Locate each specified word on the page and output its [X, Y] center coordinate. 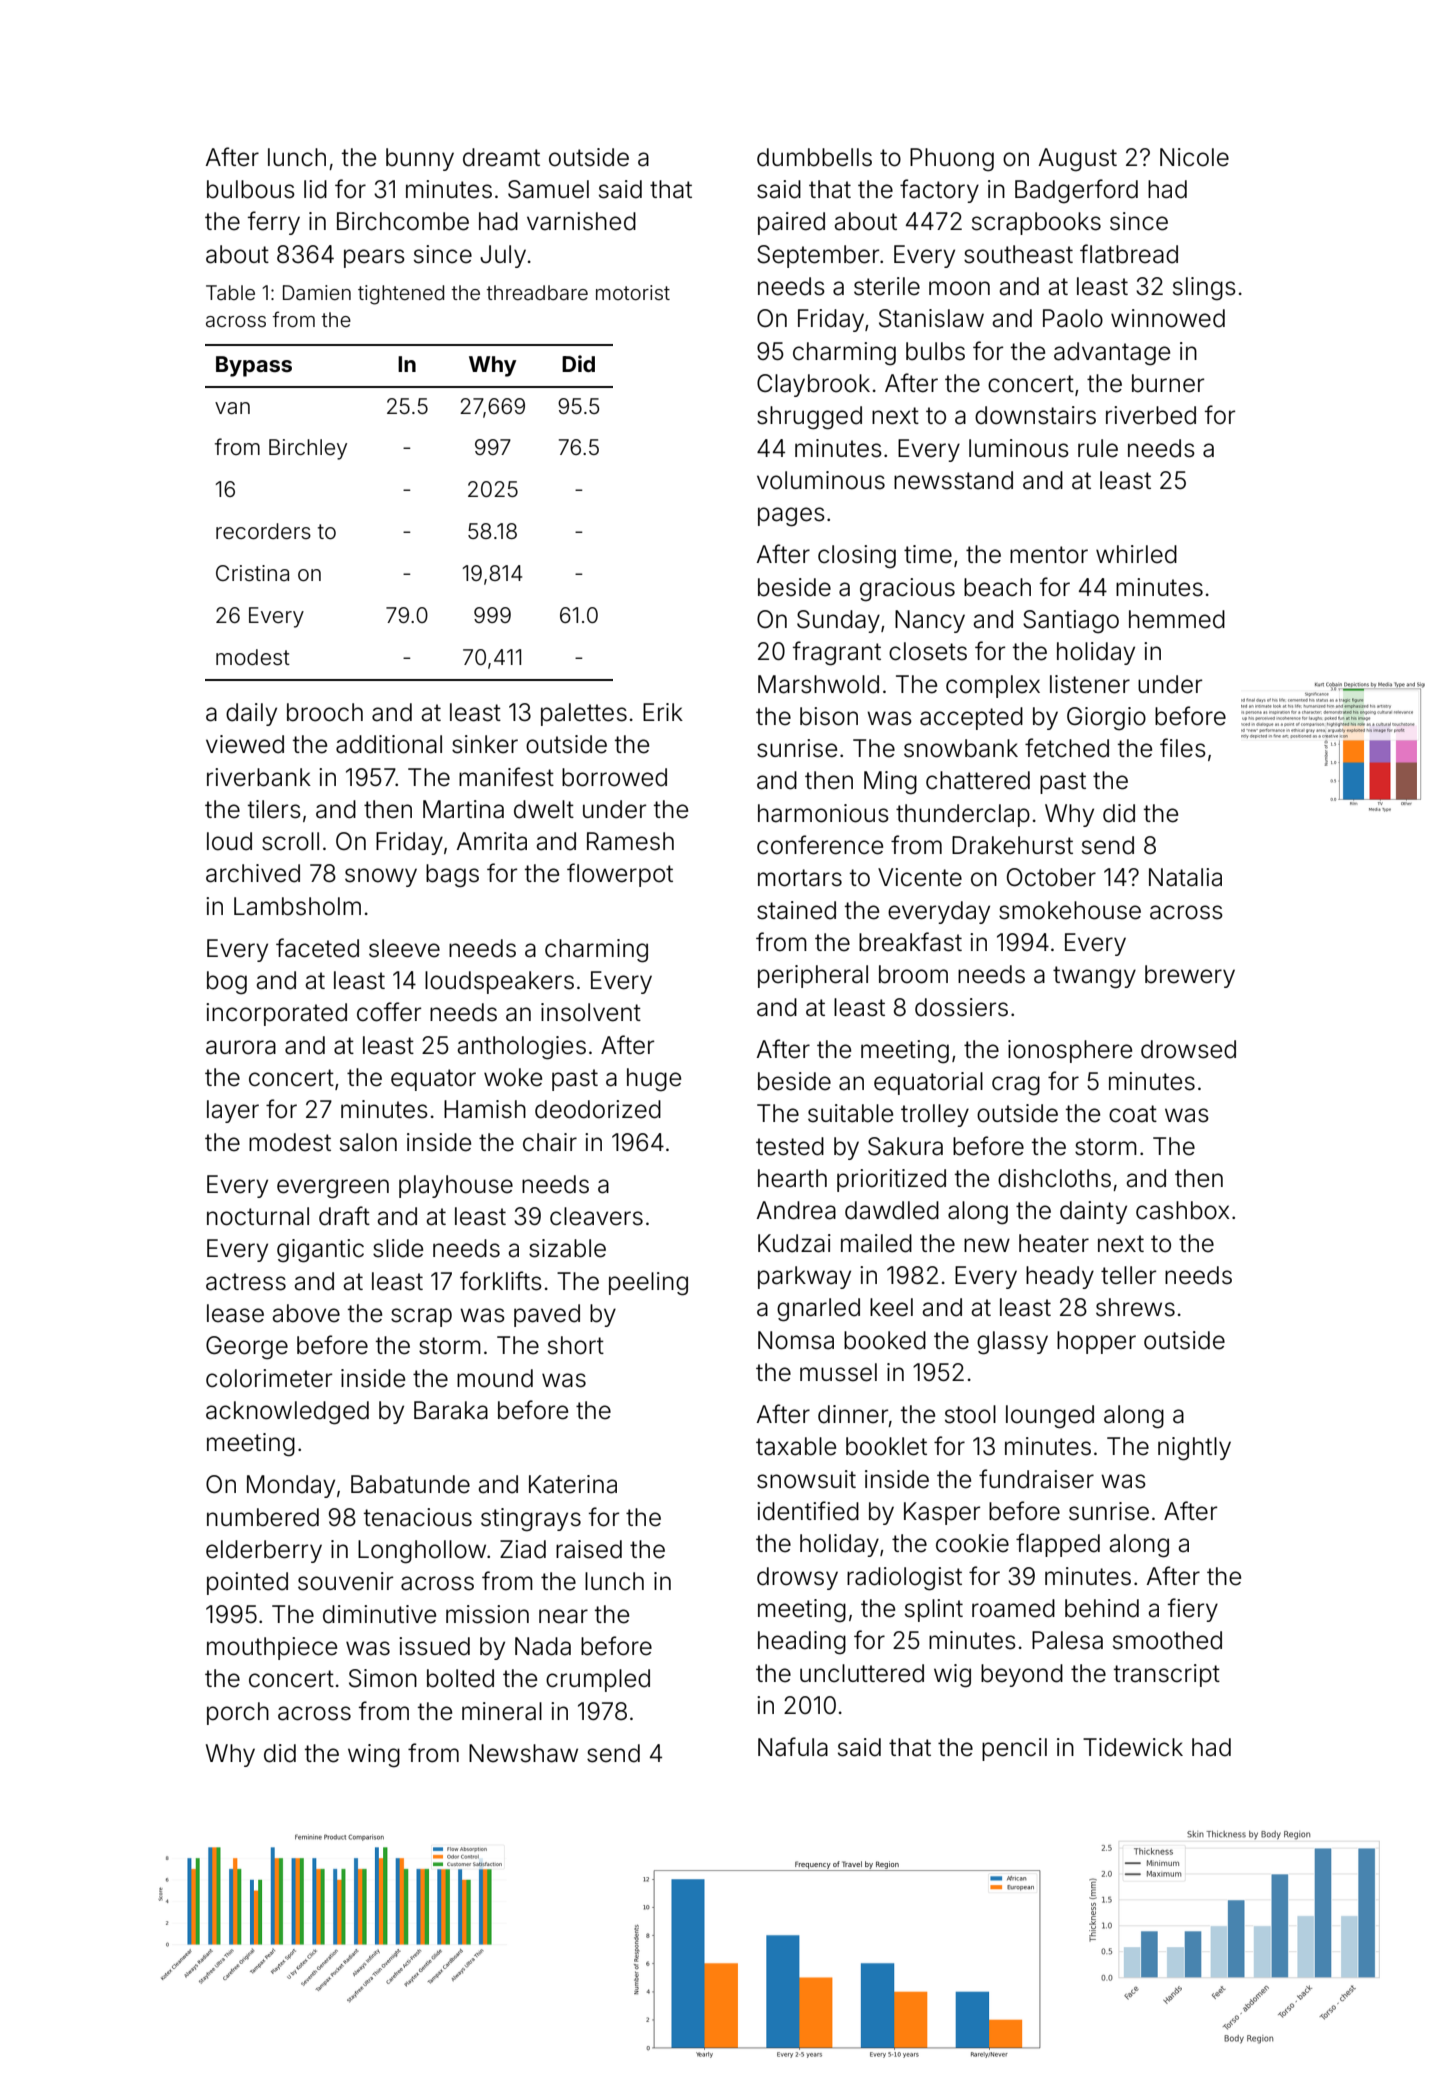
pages [791, 517]
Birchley [308, 449]
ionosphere [1070, 1051]
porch [238, 1713]
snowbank [961, 748]
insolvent [591, 1012]
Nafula [793, 1747]
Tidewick [1133, 1747]
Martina [463, 809]
